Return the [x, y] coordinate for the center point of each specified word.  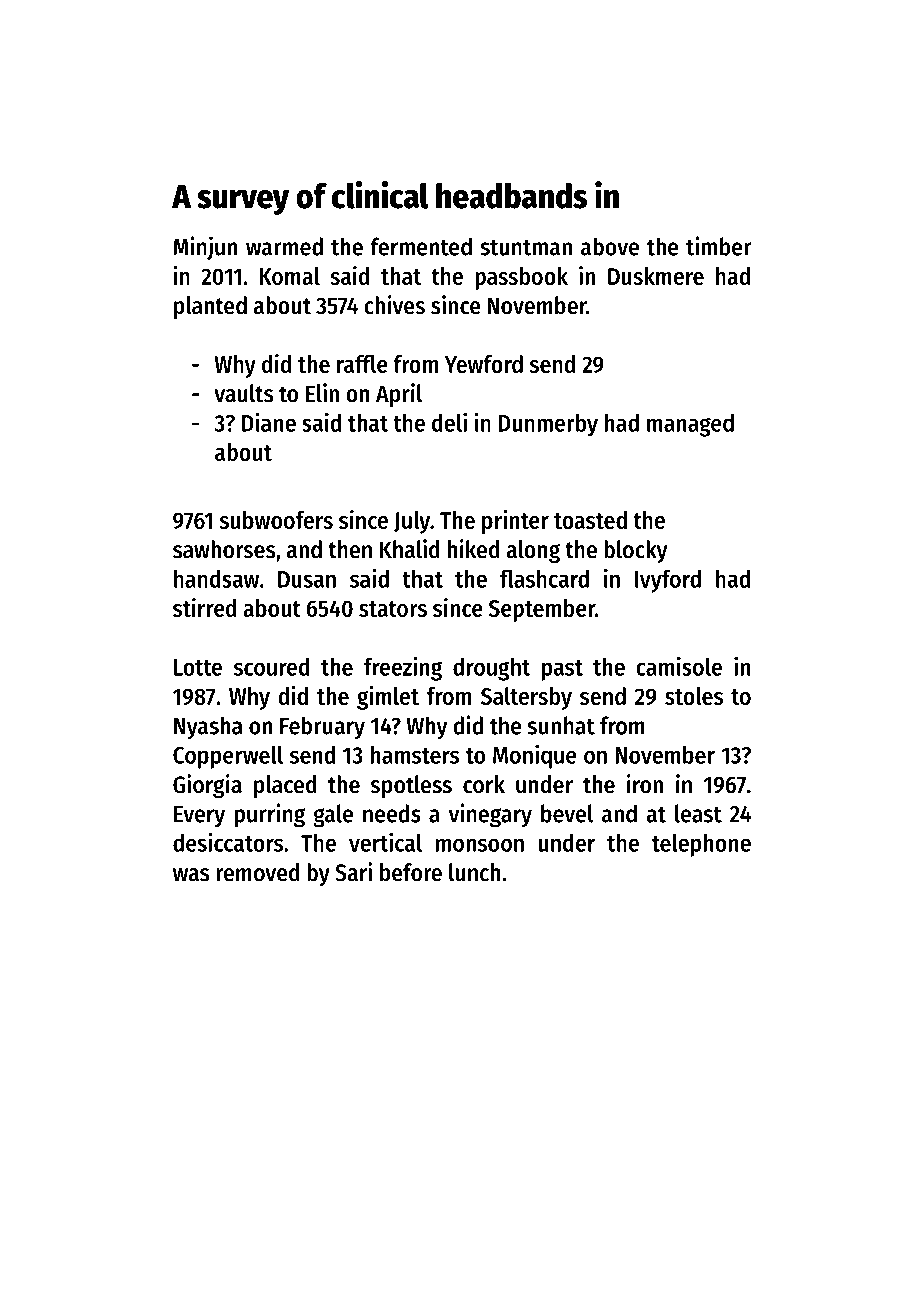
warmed [284, 246]
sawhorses [224, 549]
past [562, 670]
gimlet [388, 698]
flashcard [544, 578]
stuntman [526, 247]
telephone [701, 845]
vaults [243, 393]
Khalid [410, 549]
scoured [272, 667]
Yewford [484, 364]
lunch [474, 872]
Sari [353, 872]
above [610, 246]
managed [690, 425]
